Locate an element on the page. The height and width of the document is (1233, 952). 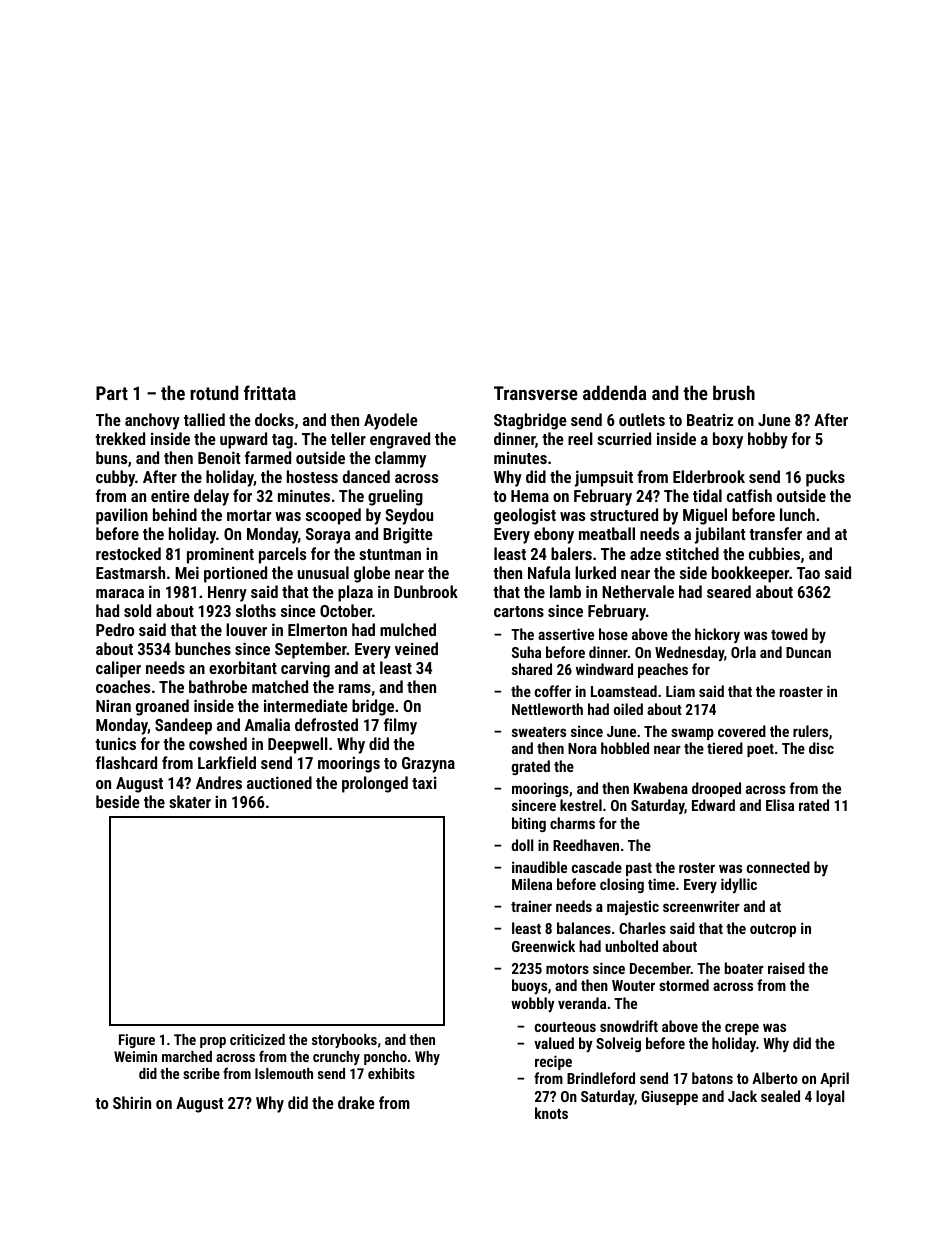
addenda is located at coordinates (615, 392).
